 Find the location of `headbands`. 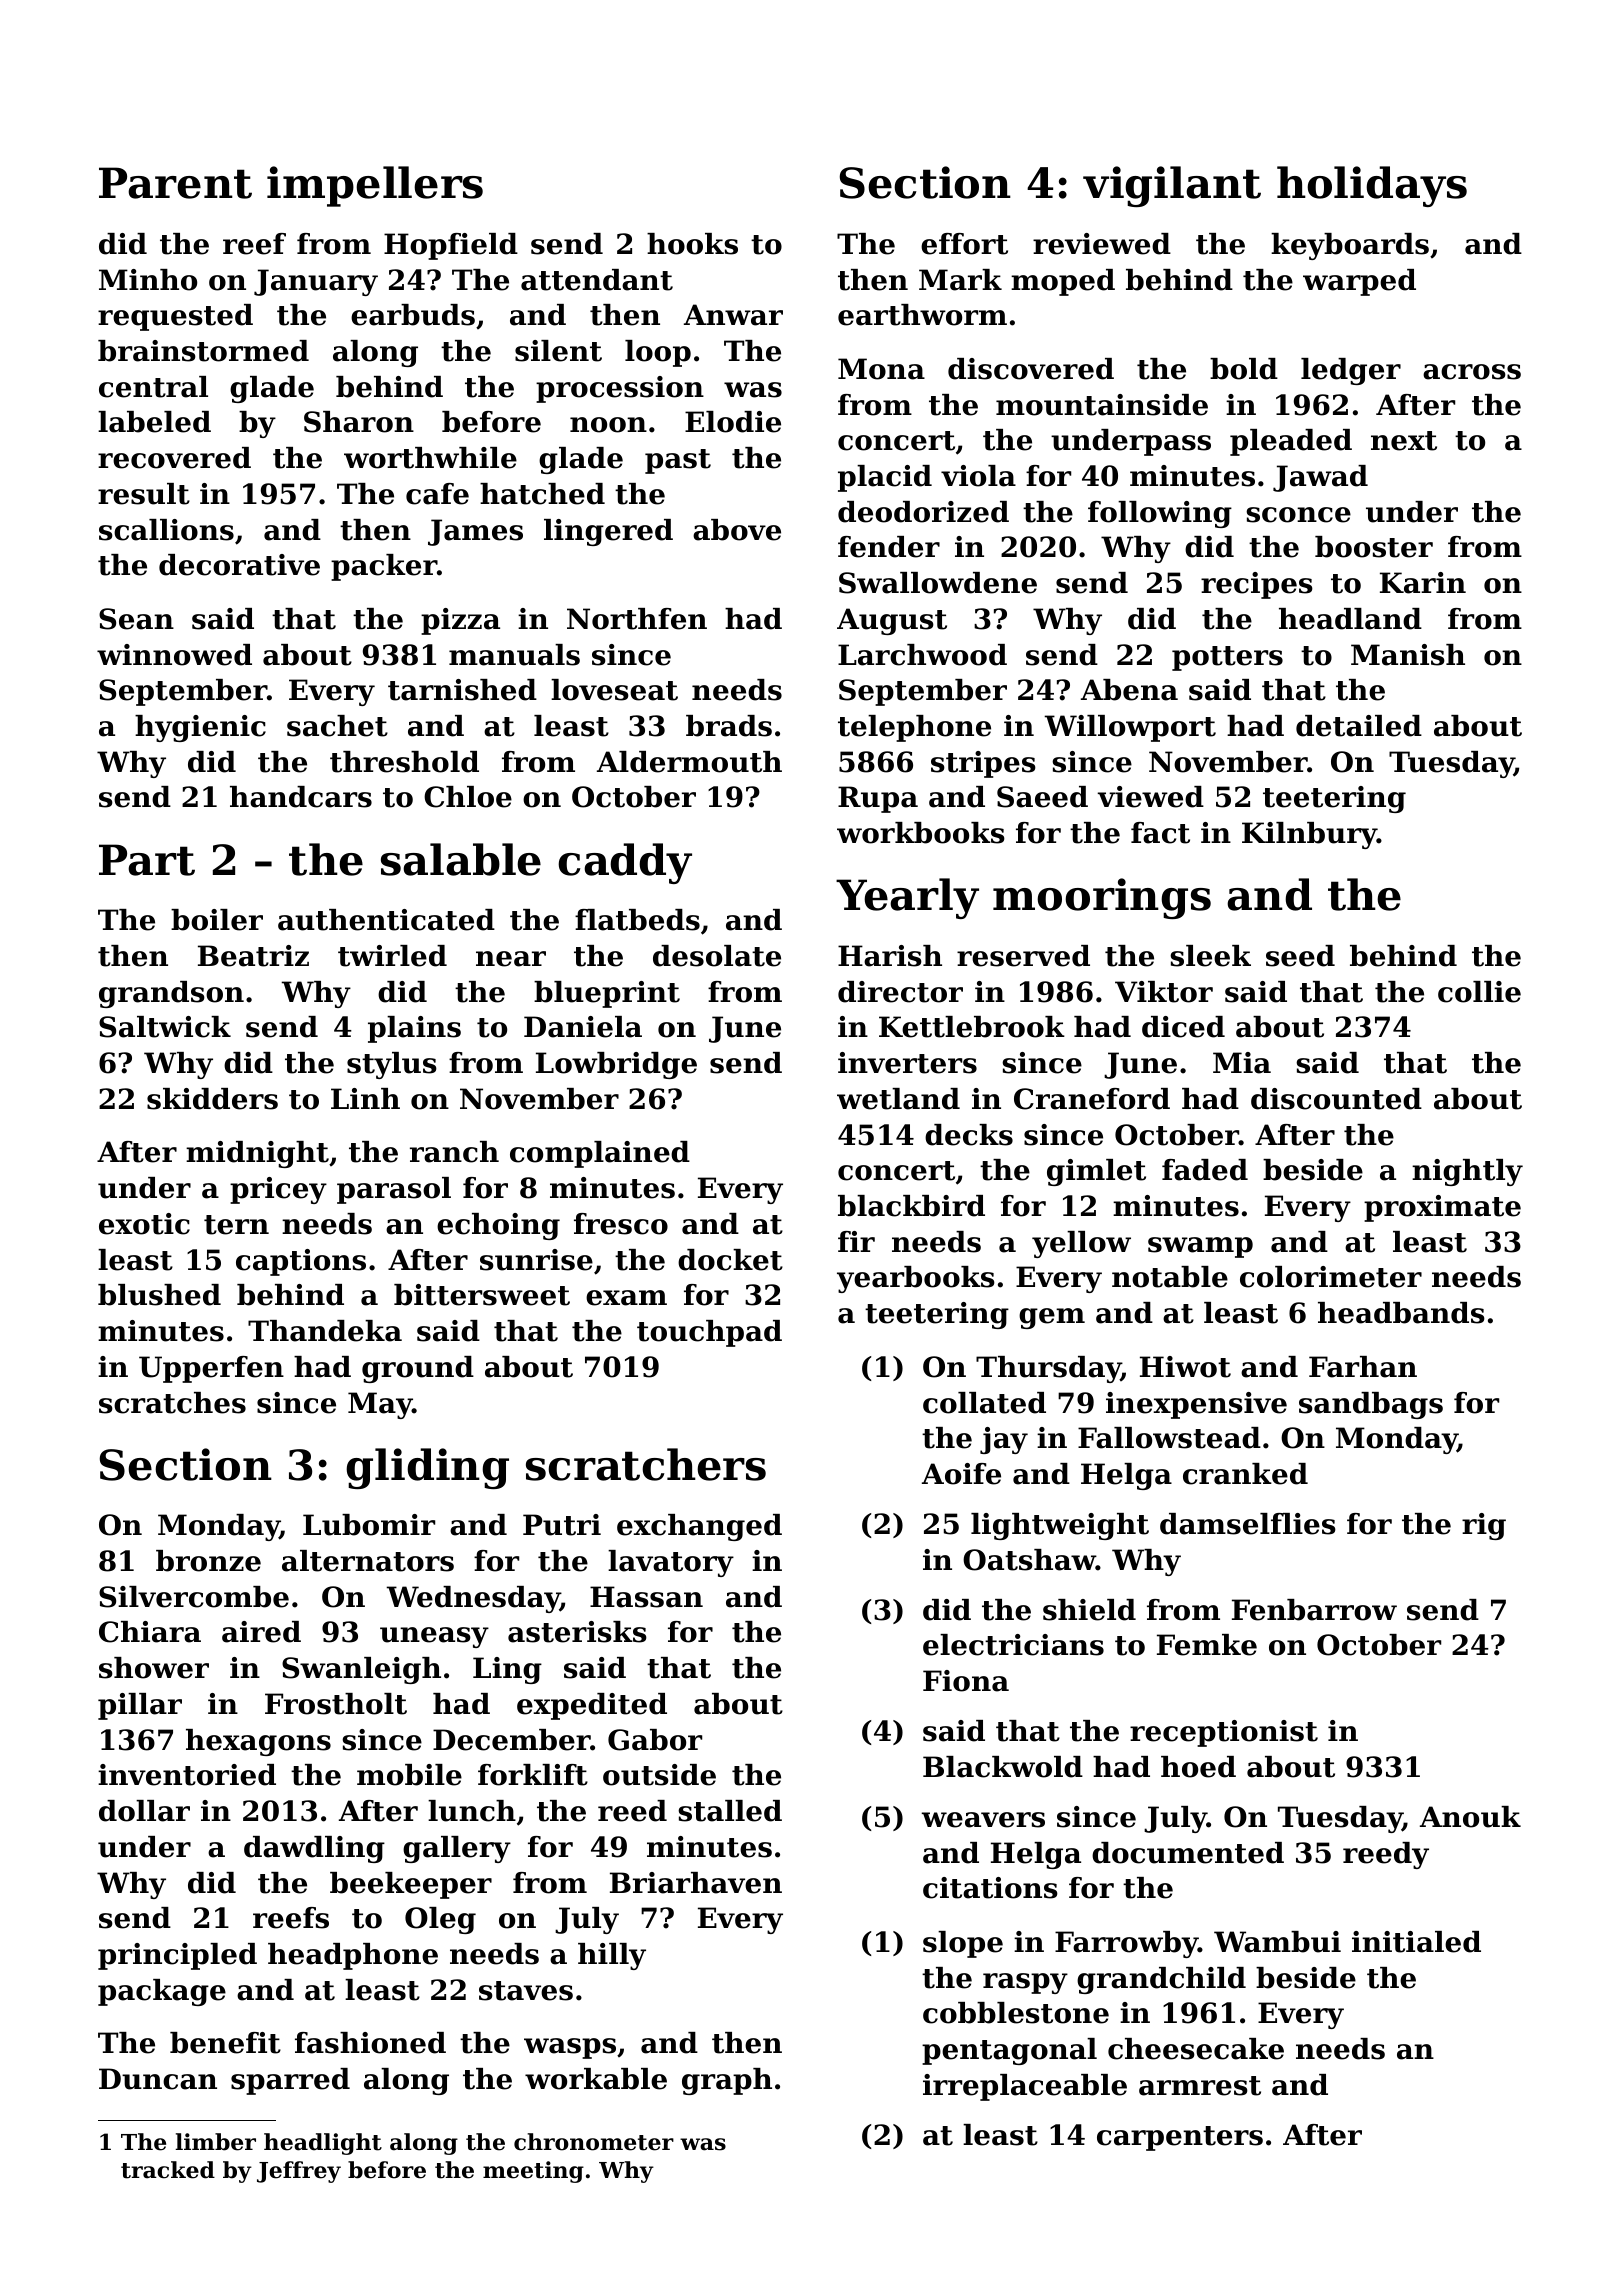

headbands is located at coordinates (1401, 1313).
